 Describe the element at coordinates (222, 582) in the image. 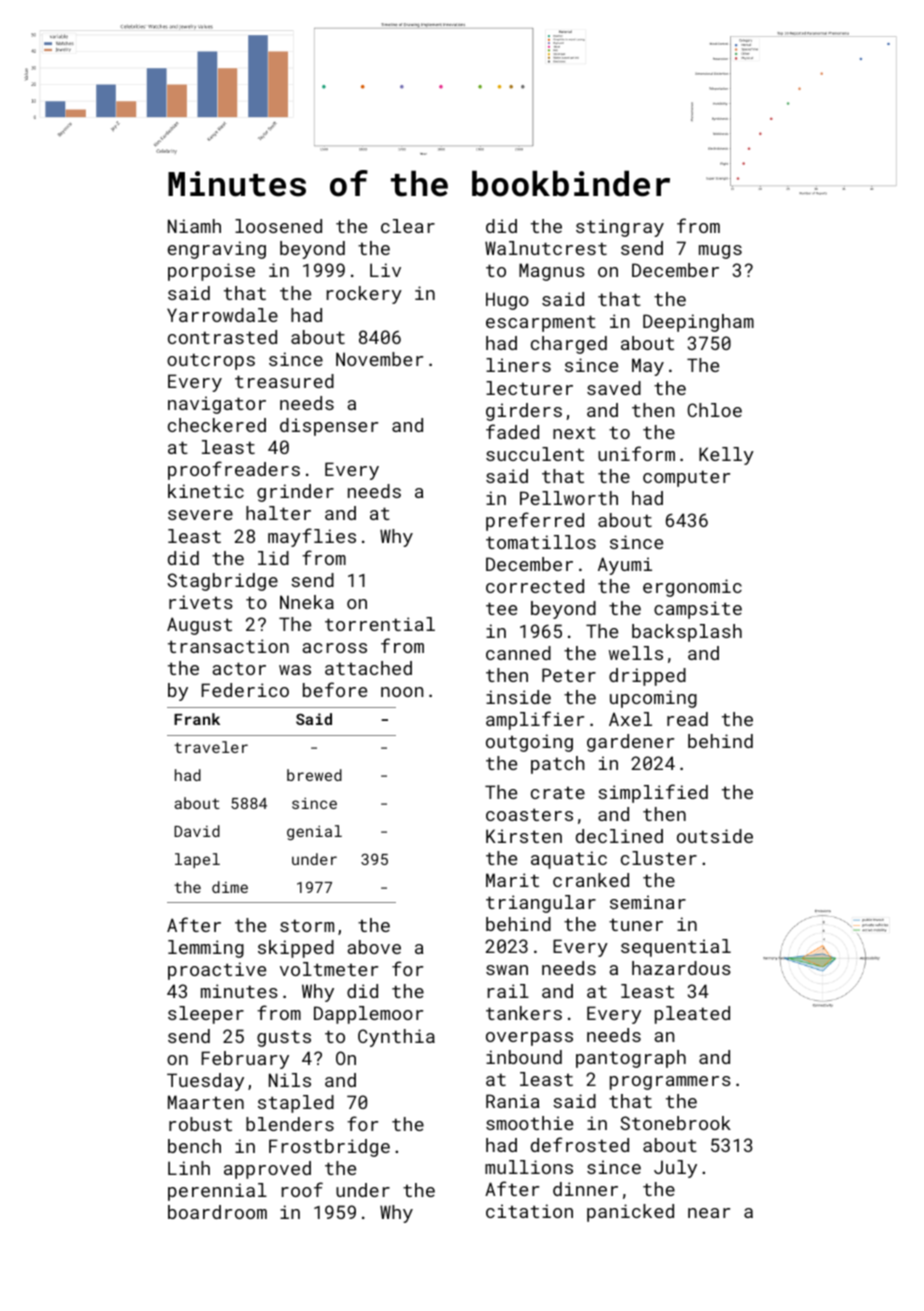

I see `Stagbridge` at that location.
